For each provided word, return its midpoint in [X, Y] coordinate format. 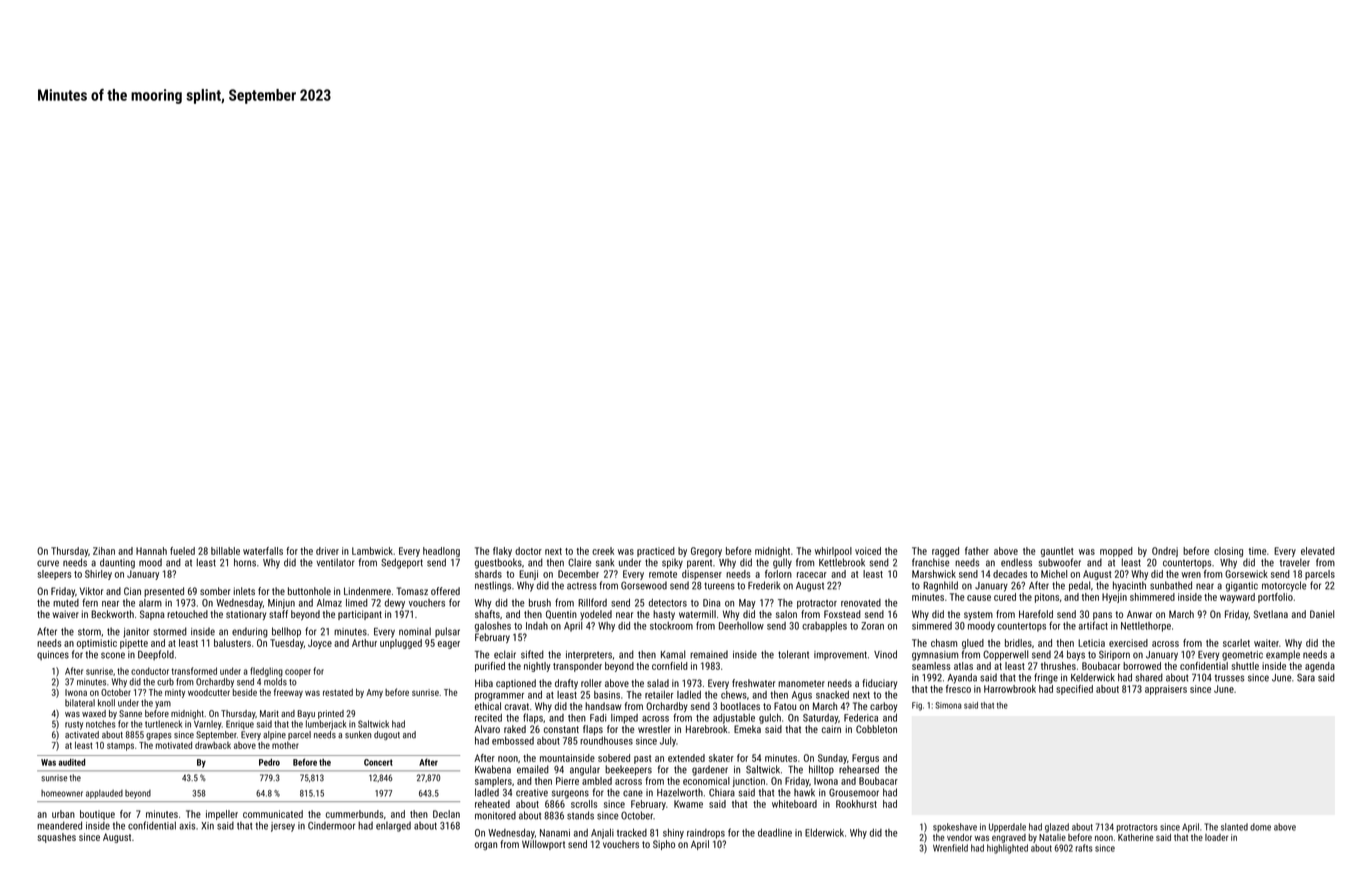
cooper [298, 673]
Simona [948, 705]
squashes [56, 838]
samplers [493, 782]
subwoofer [1060, 562]
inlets [244, 591]
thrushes [1058, 666]
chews [734, 695]
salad [658, 683]
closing [1228, 552]
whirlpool [833, 552]
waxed [94, 713]
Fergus [865, 759]
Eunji [528, 575]
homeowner [62, 793]
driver [327, 551]
